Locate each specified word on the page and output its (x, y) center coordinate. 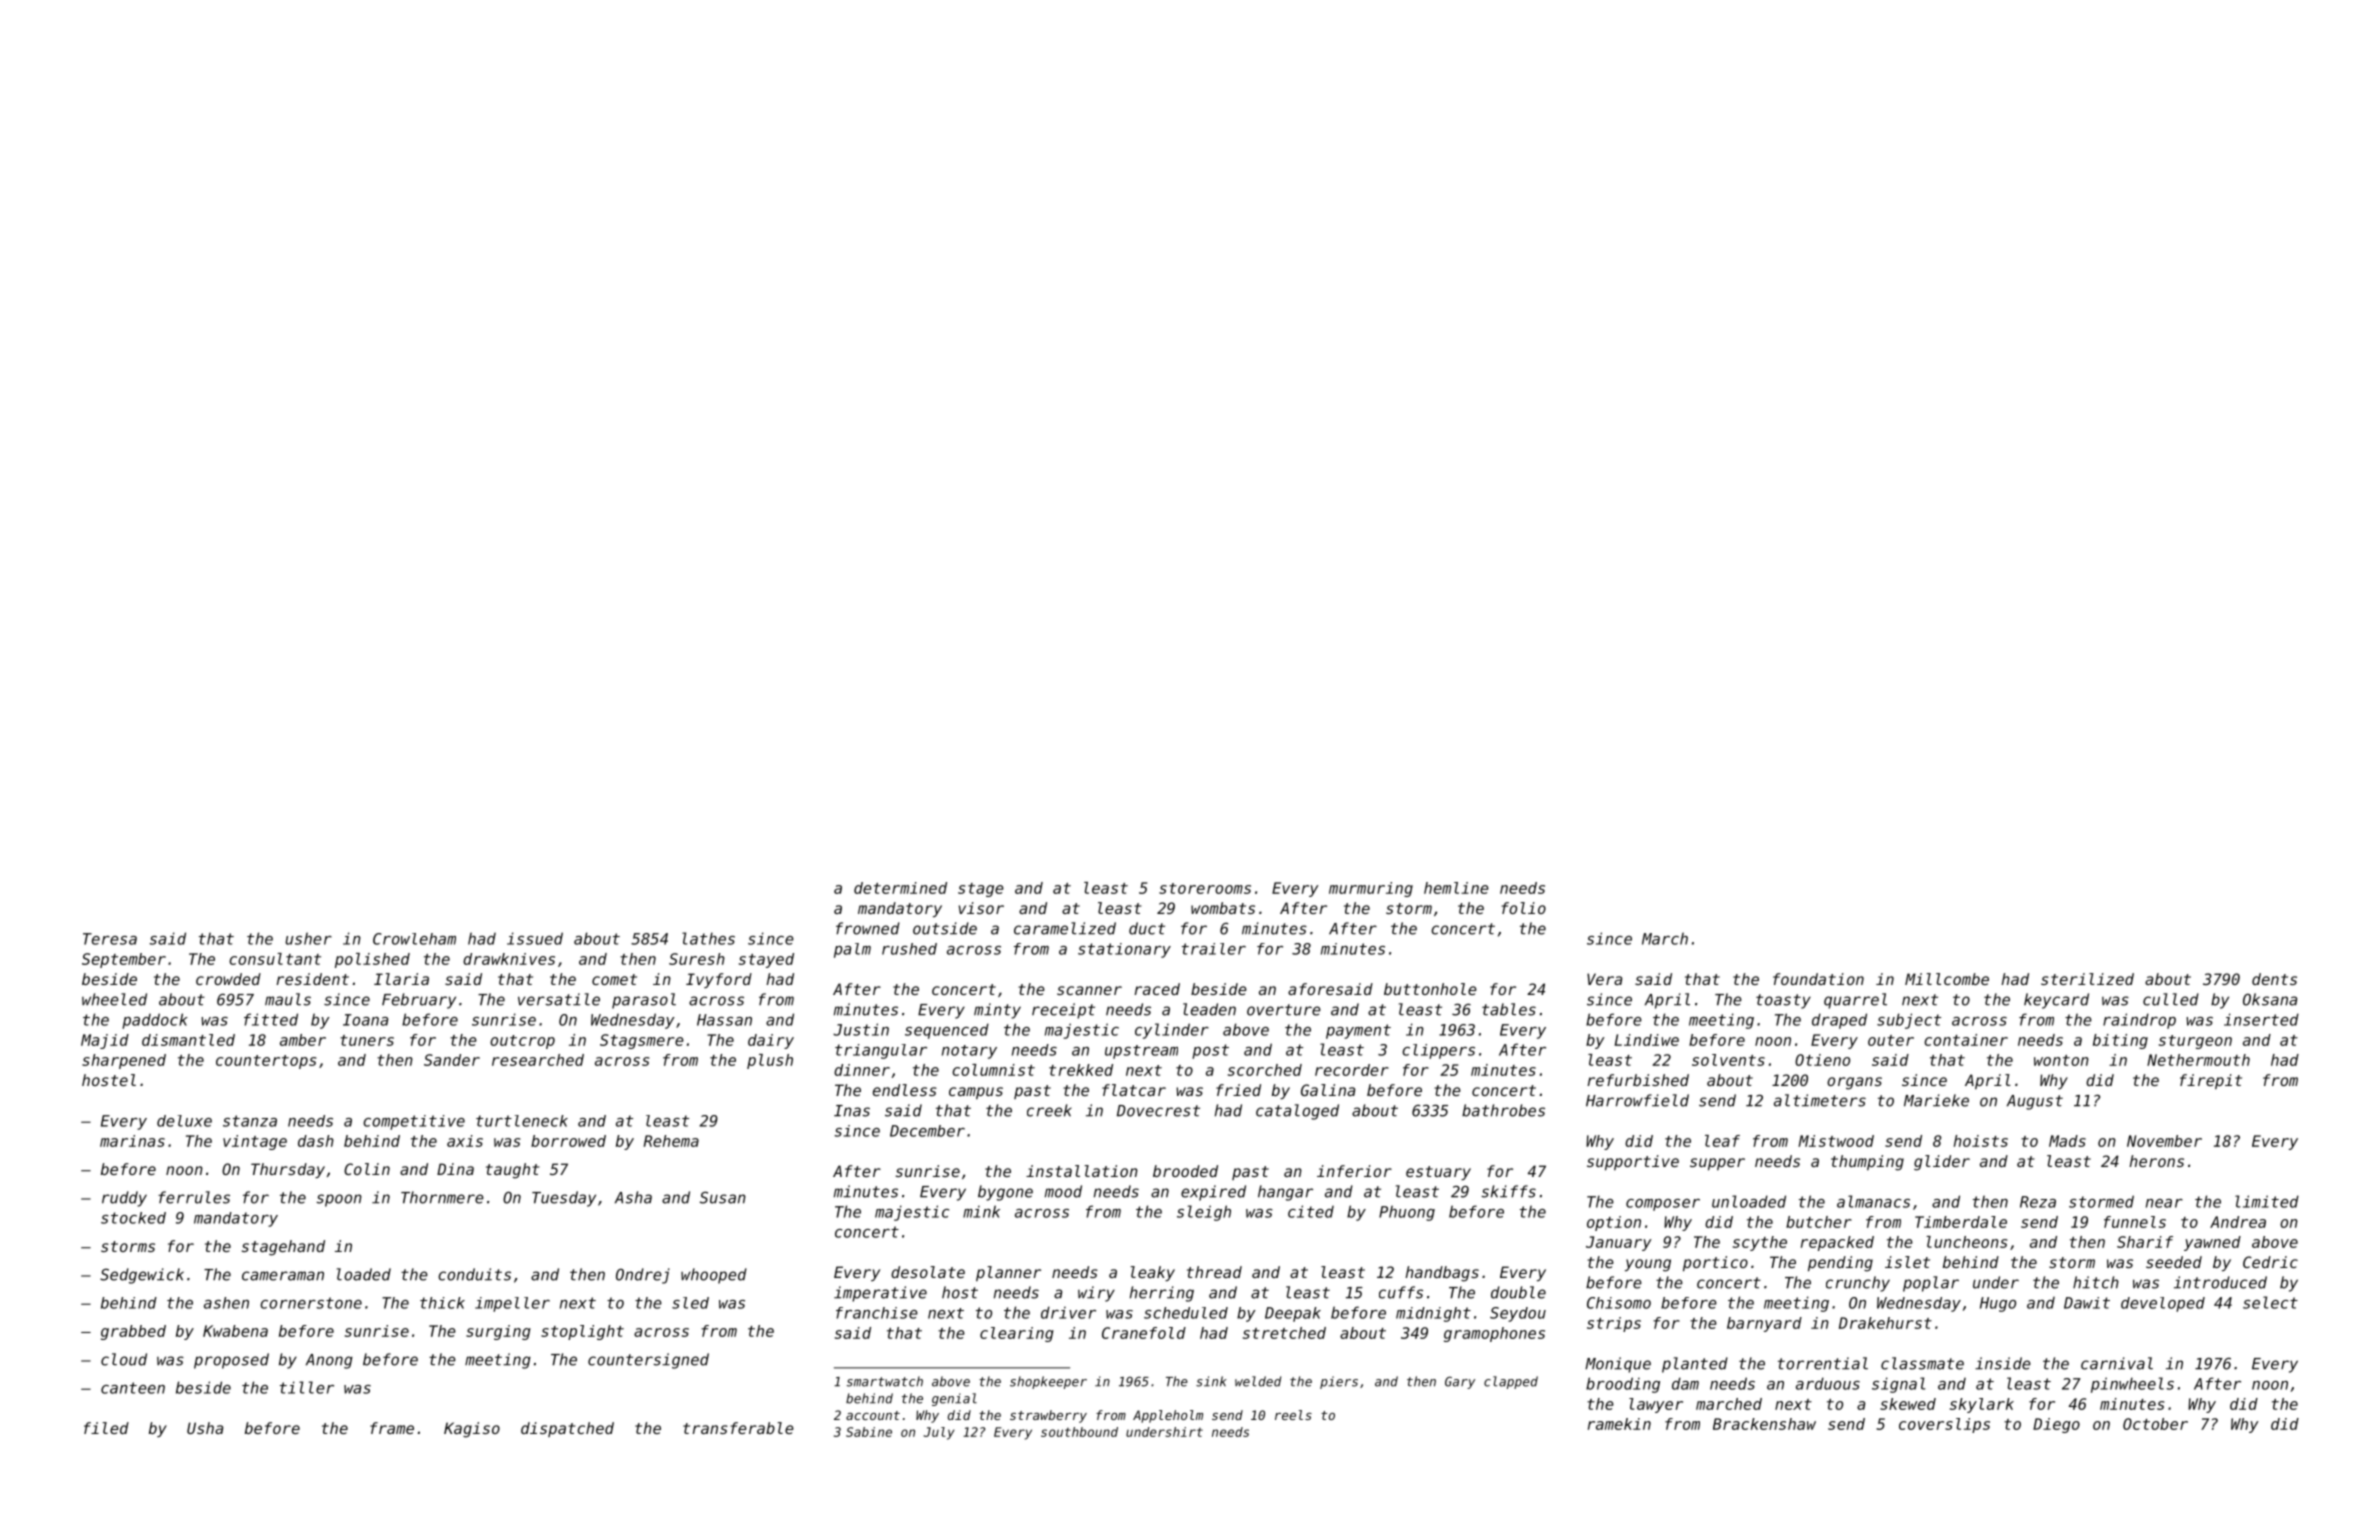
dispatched (567, 1429)
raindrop (2139, 1021)
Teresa (110, 939)
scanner (1089, 990)
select (2270, 1302)
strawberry (1048, 1416)
